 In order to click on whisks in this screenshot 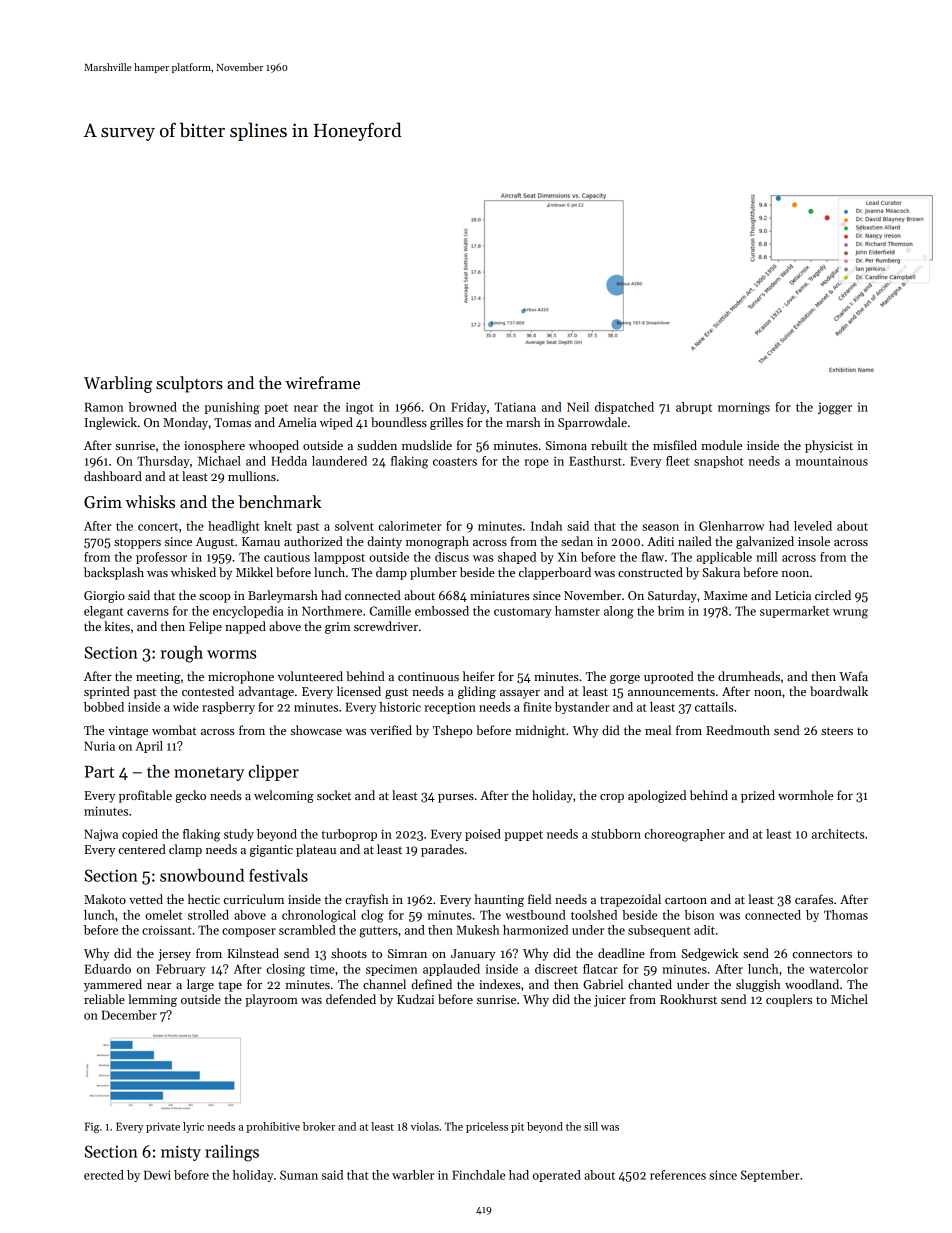, I will do `click(150, 501)`.
